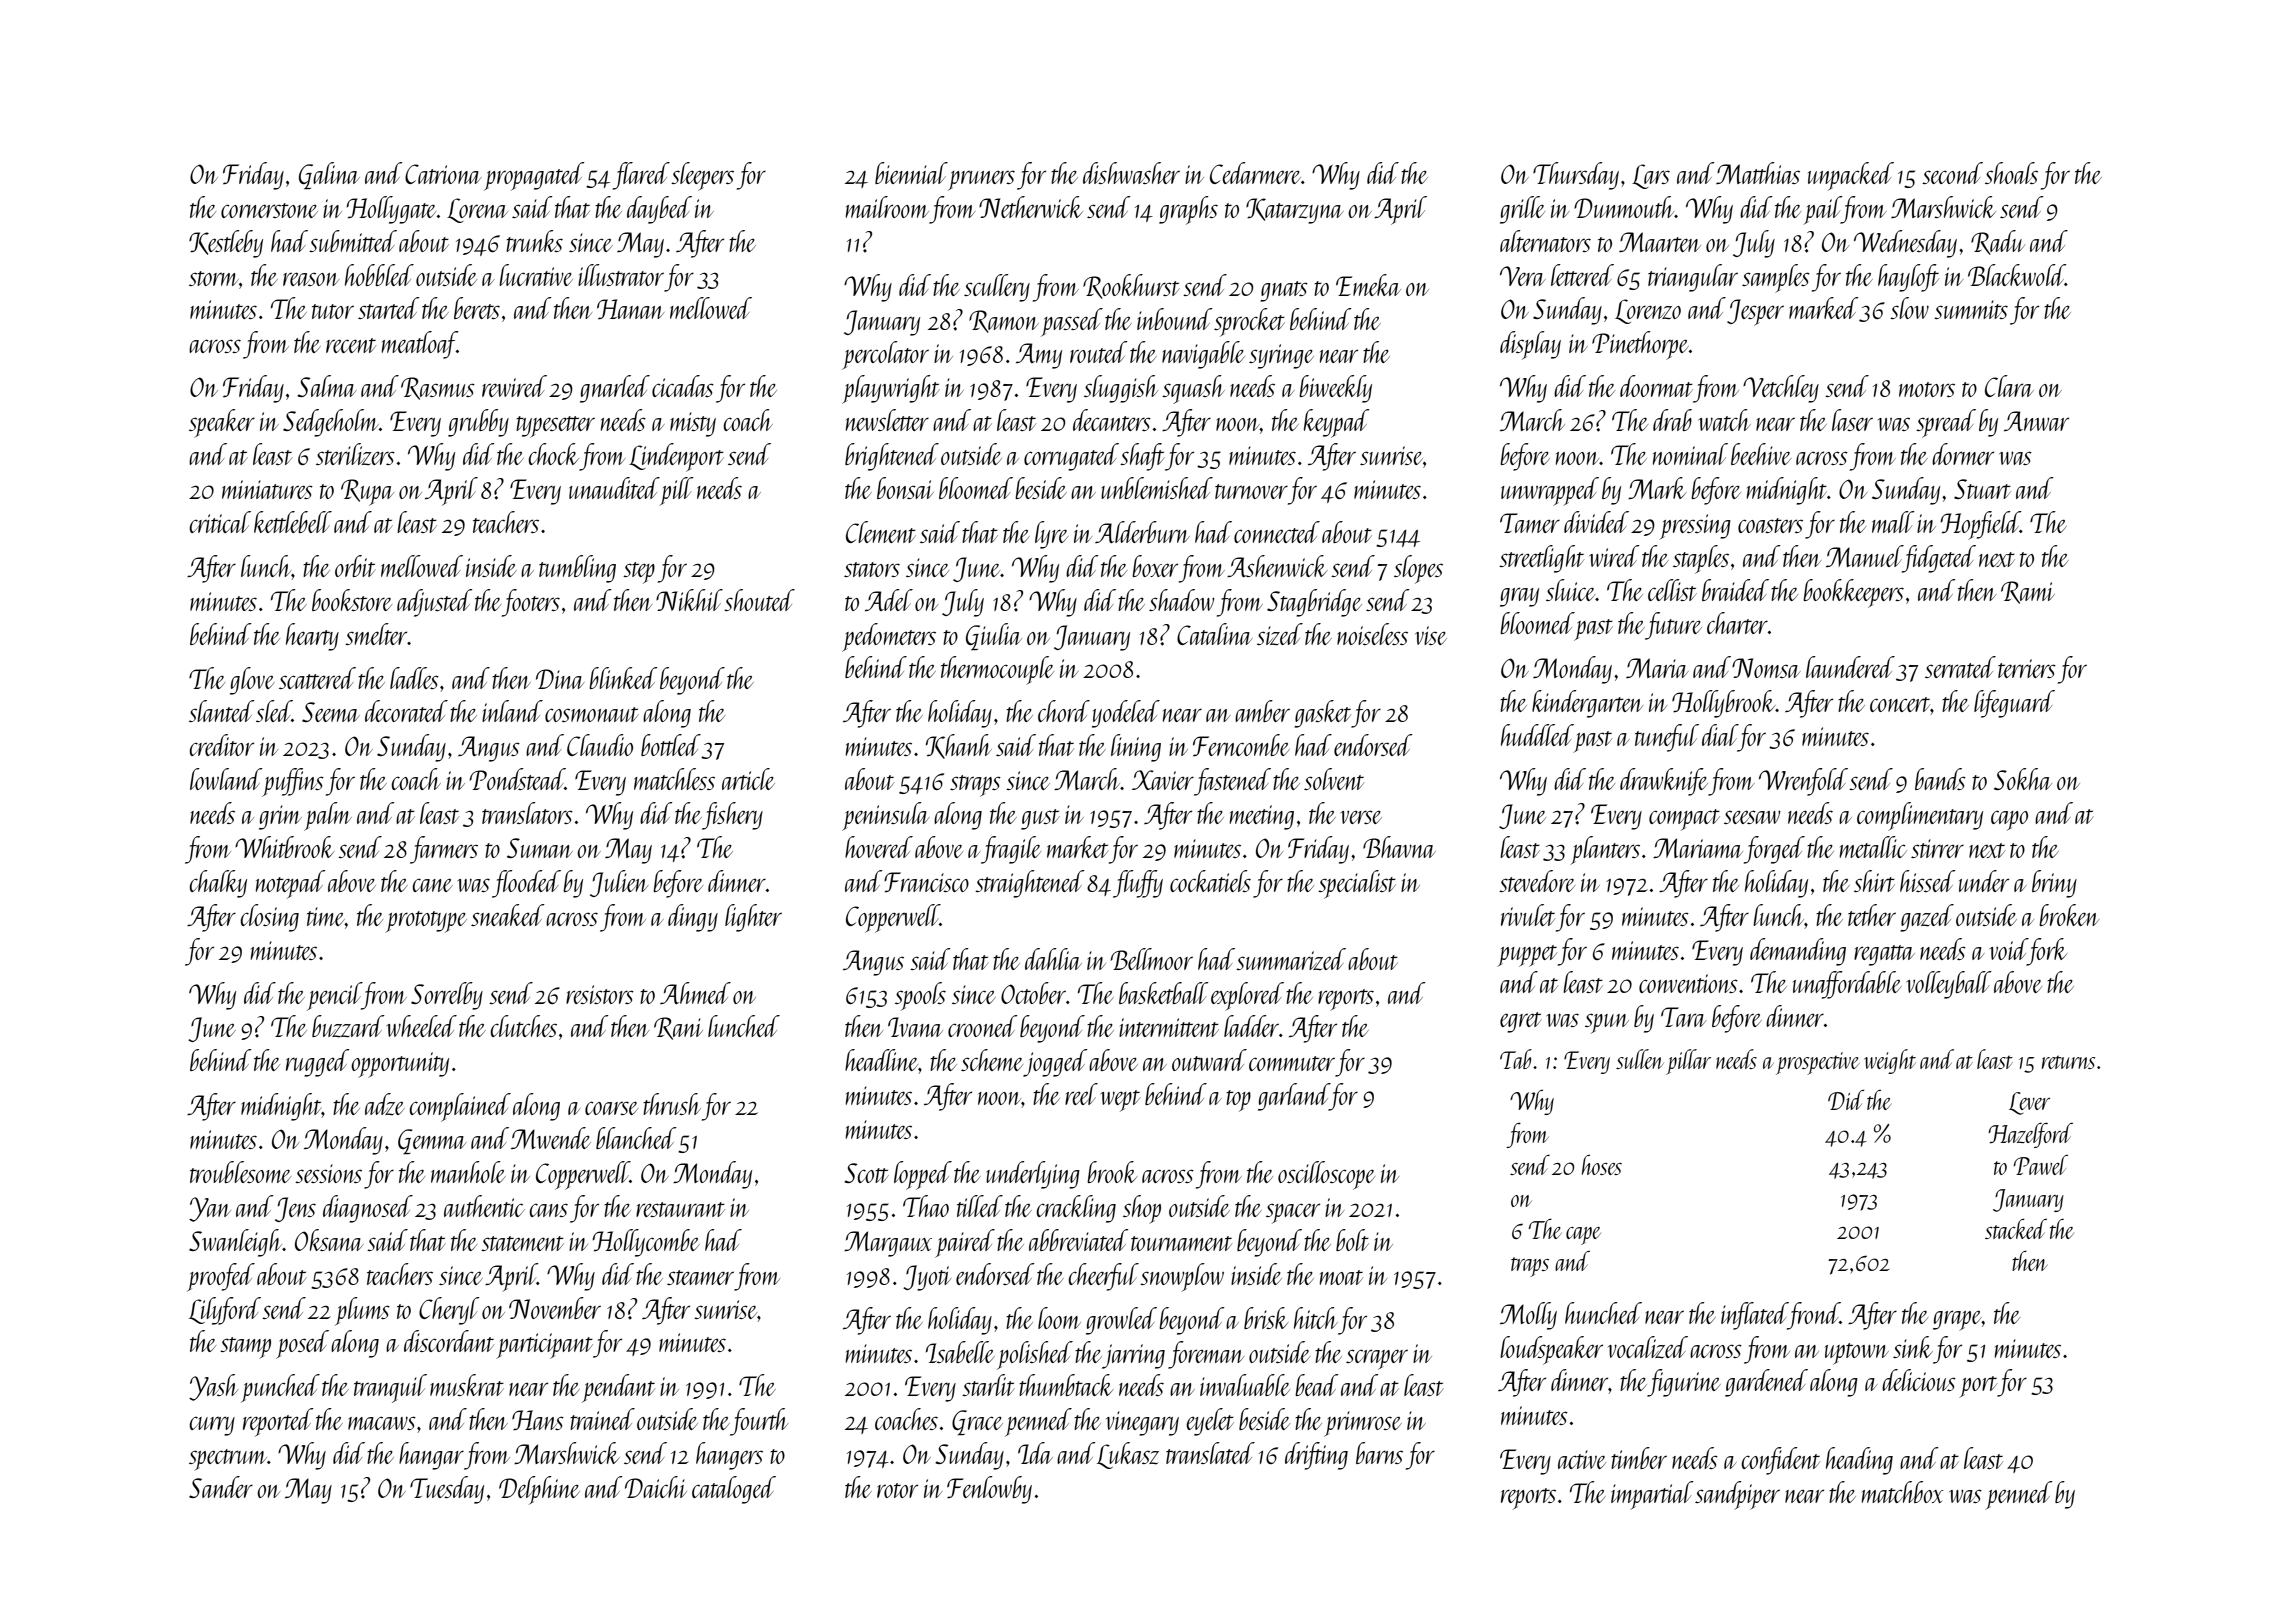  I want to click on unpacked, so click(1851, 176).
